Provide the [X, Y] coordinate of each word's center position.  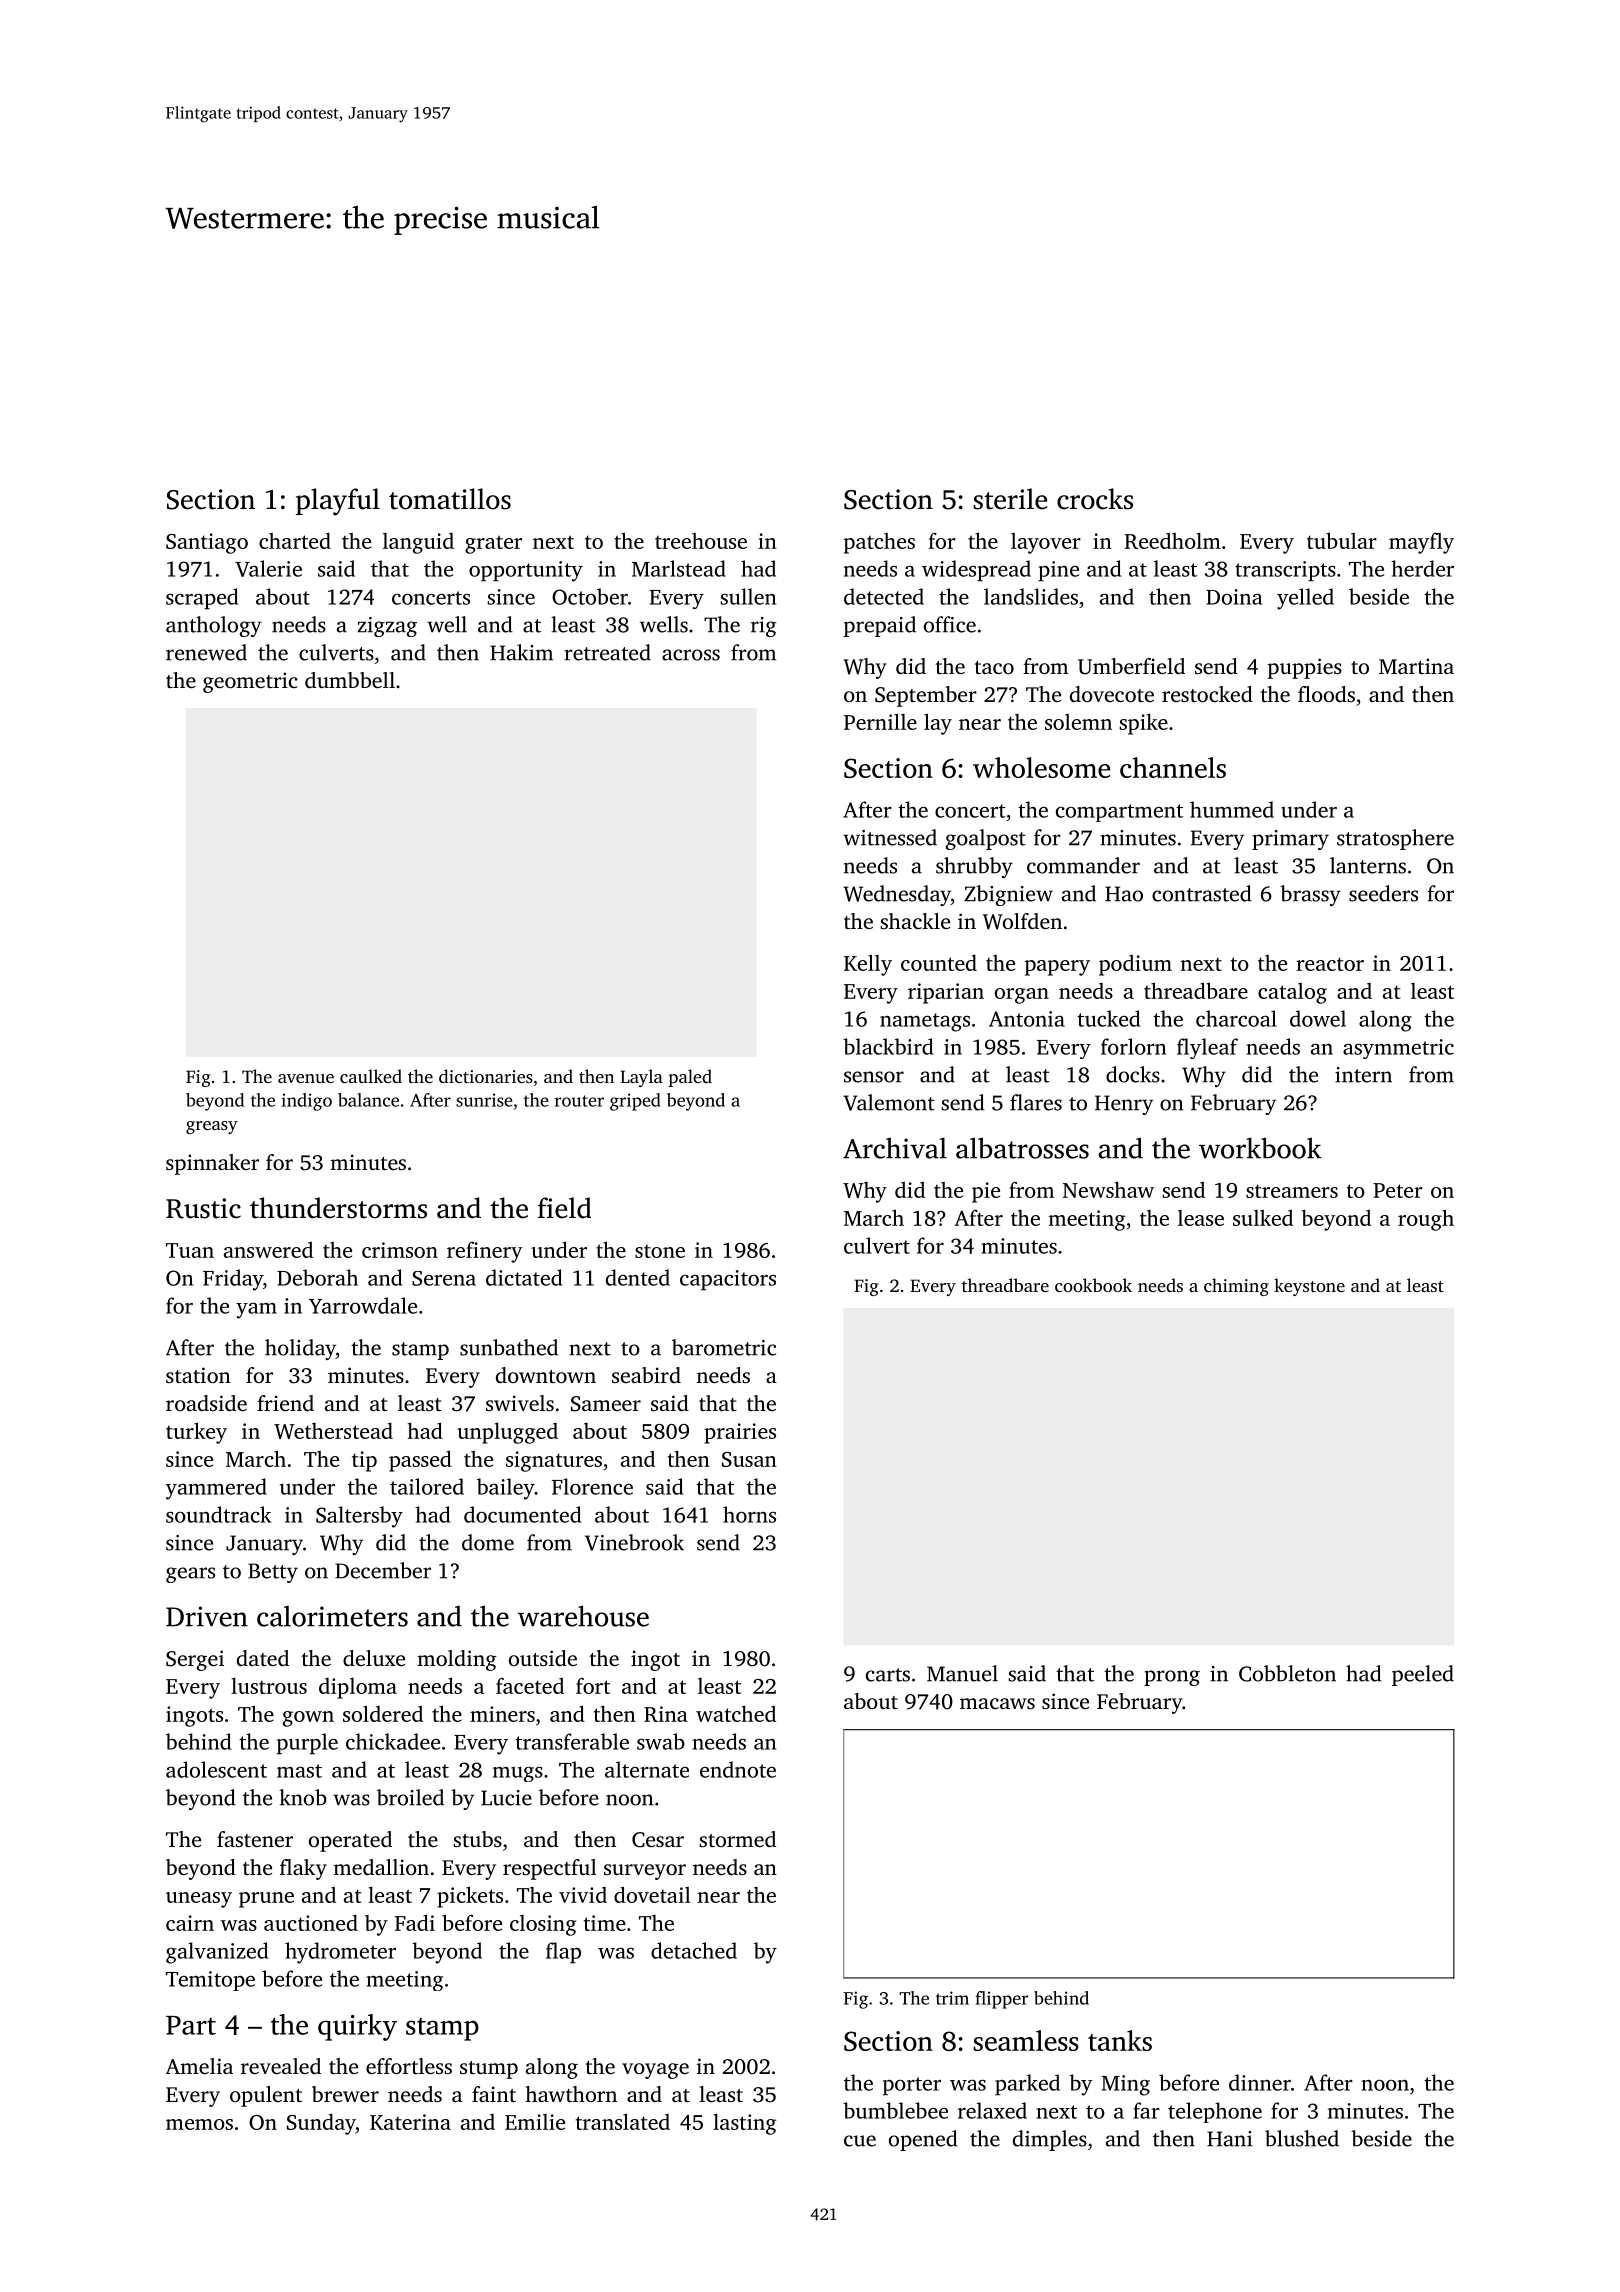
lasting [744, 2124]
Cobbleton [1287, 1673]
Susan [749, 1459]
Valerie [268, 568]
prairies [740, 1433]
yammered [216, 1489]
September [926, 696]
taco [994, 667]
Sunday [321, 2124]
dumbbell [350, 680]
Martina [1416, 666]
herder [1422, 568]
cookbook [1093, 1285]
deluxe [374, 1658]
